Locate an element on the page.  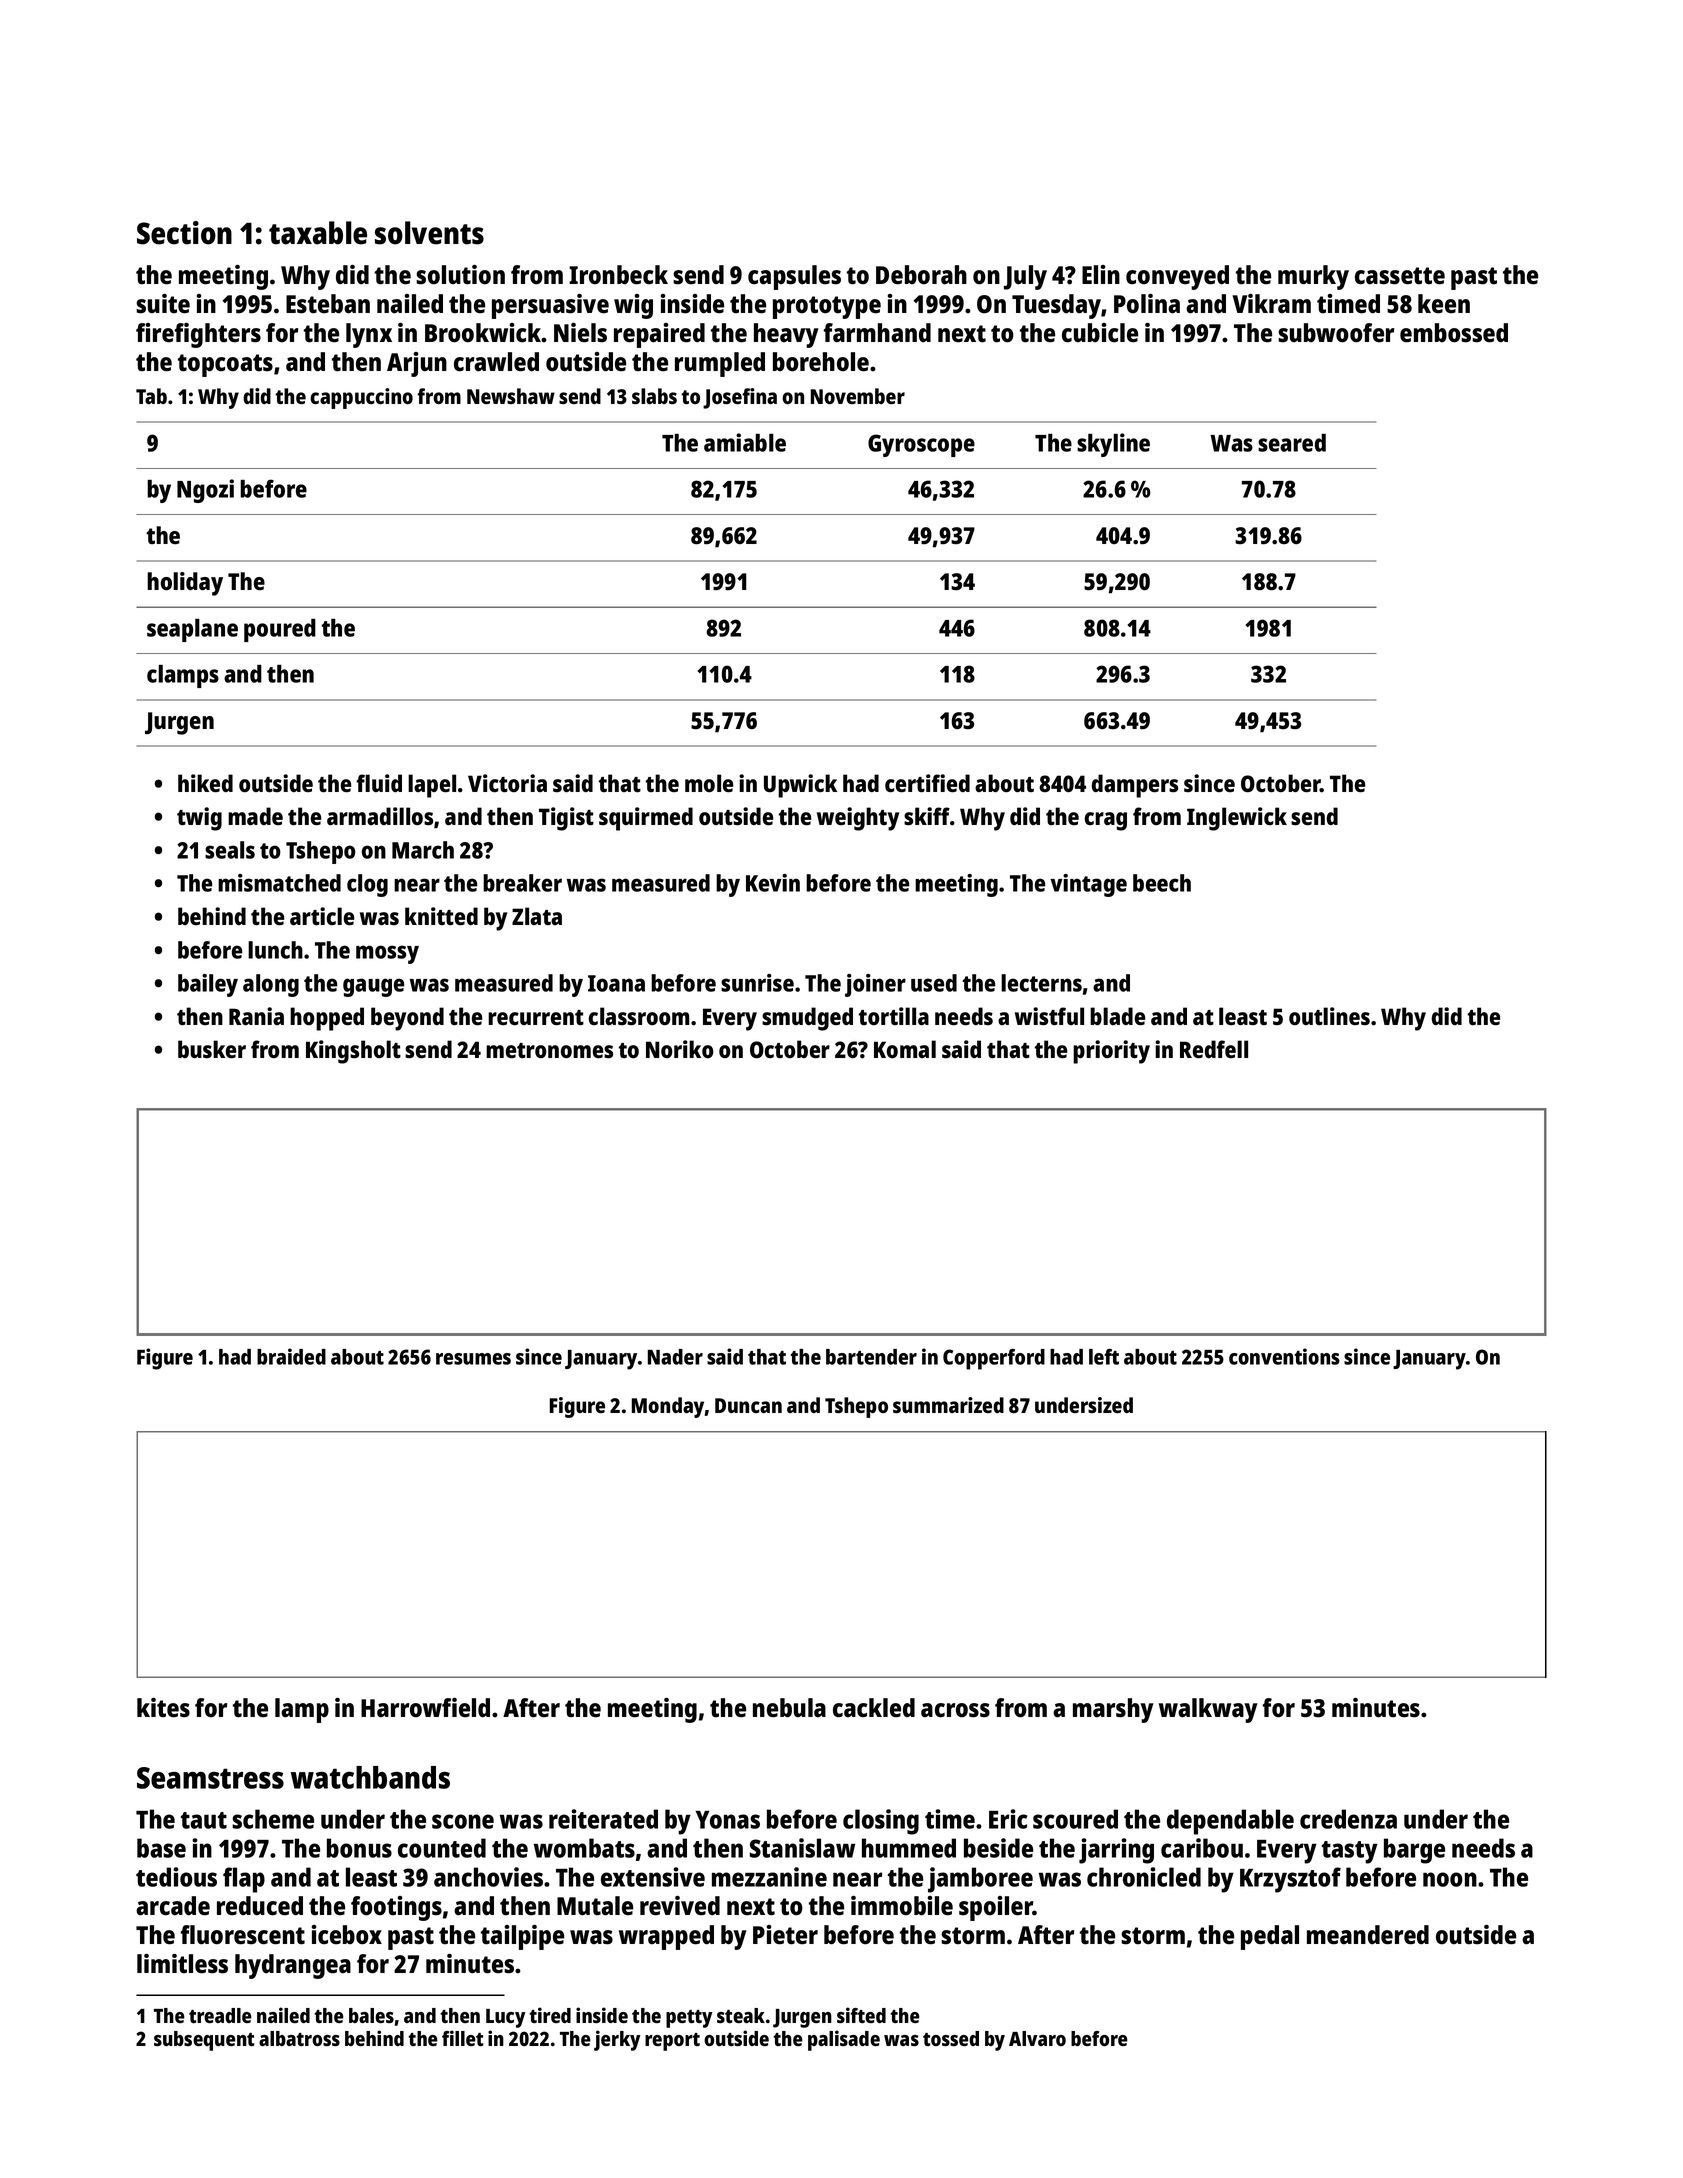
braided is located at coordinates (291, 1356).
